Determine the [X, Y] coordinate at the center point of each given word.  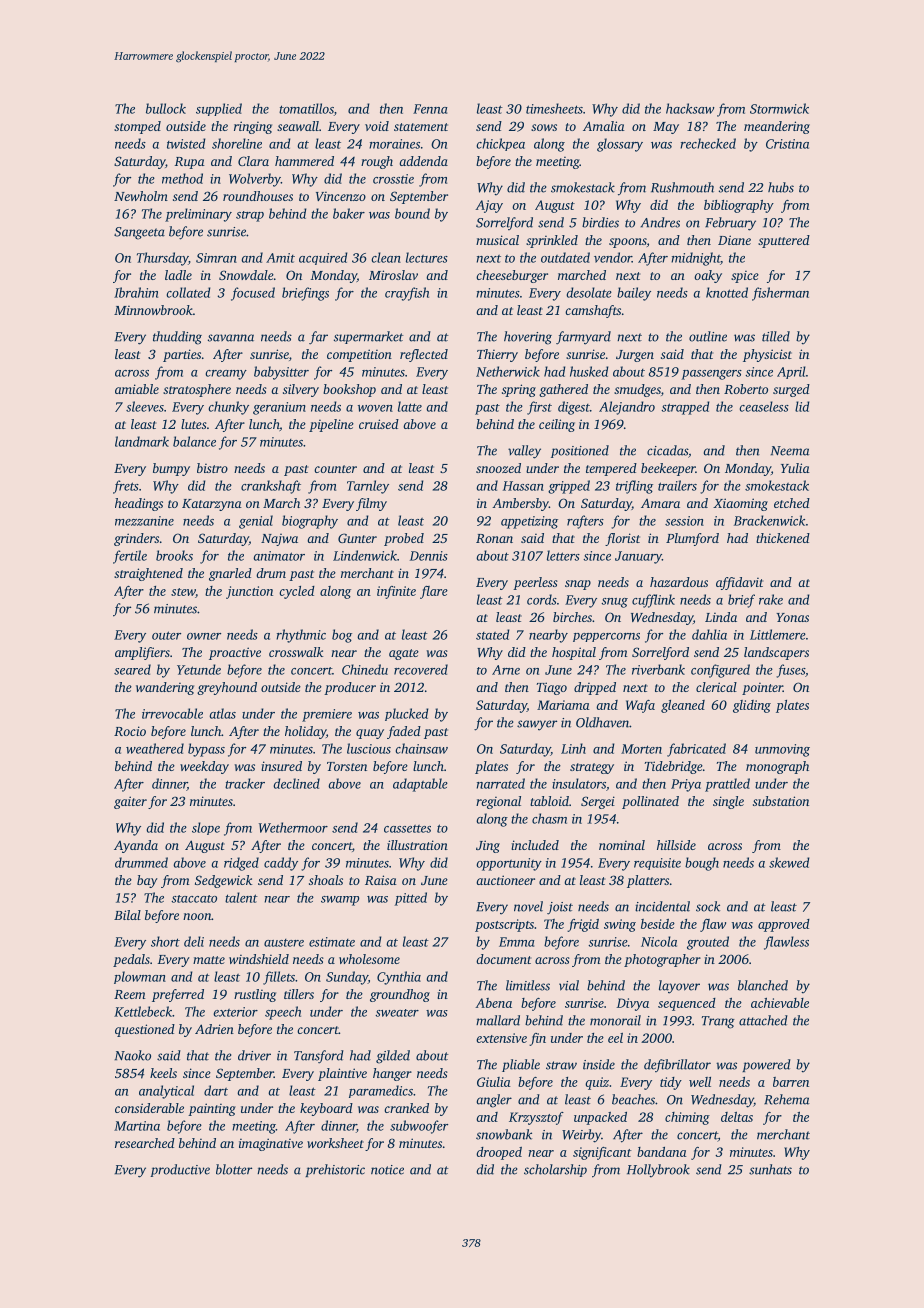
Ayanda [136, 846]
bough [702, 864]
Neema [790, 451]
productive [180, 1170]
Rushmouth [682, 187]
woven [375, 408]
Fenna [430, 109]
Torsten [347, 766]
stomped [137, 127]
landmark [142, 441]
